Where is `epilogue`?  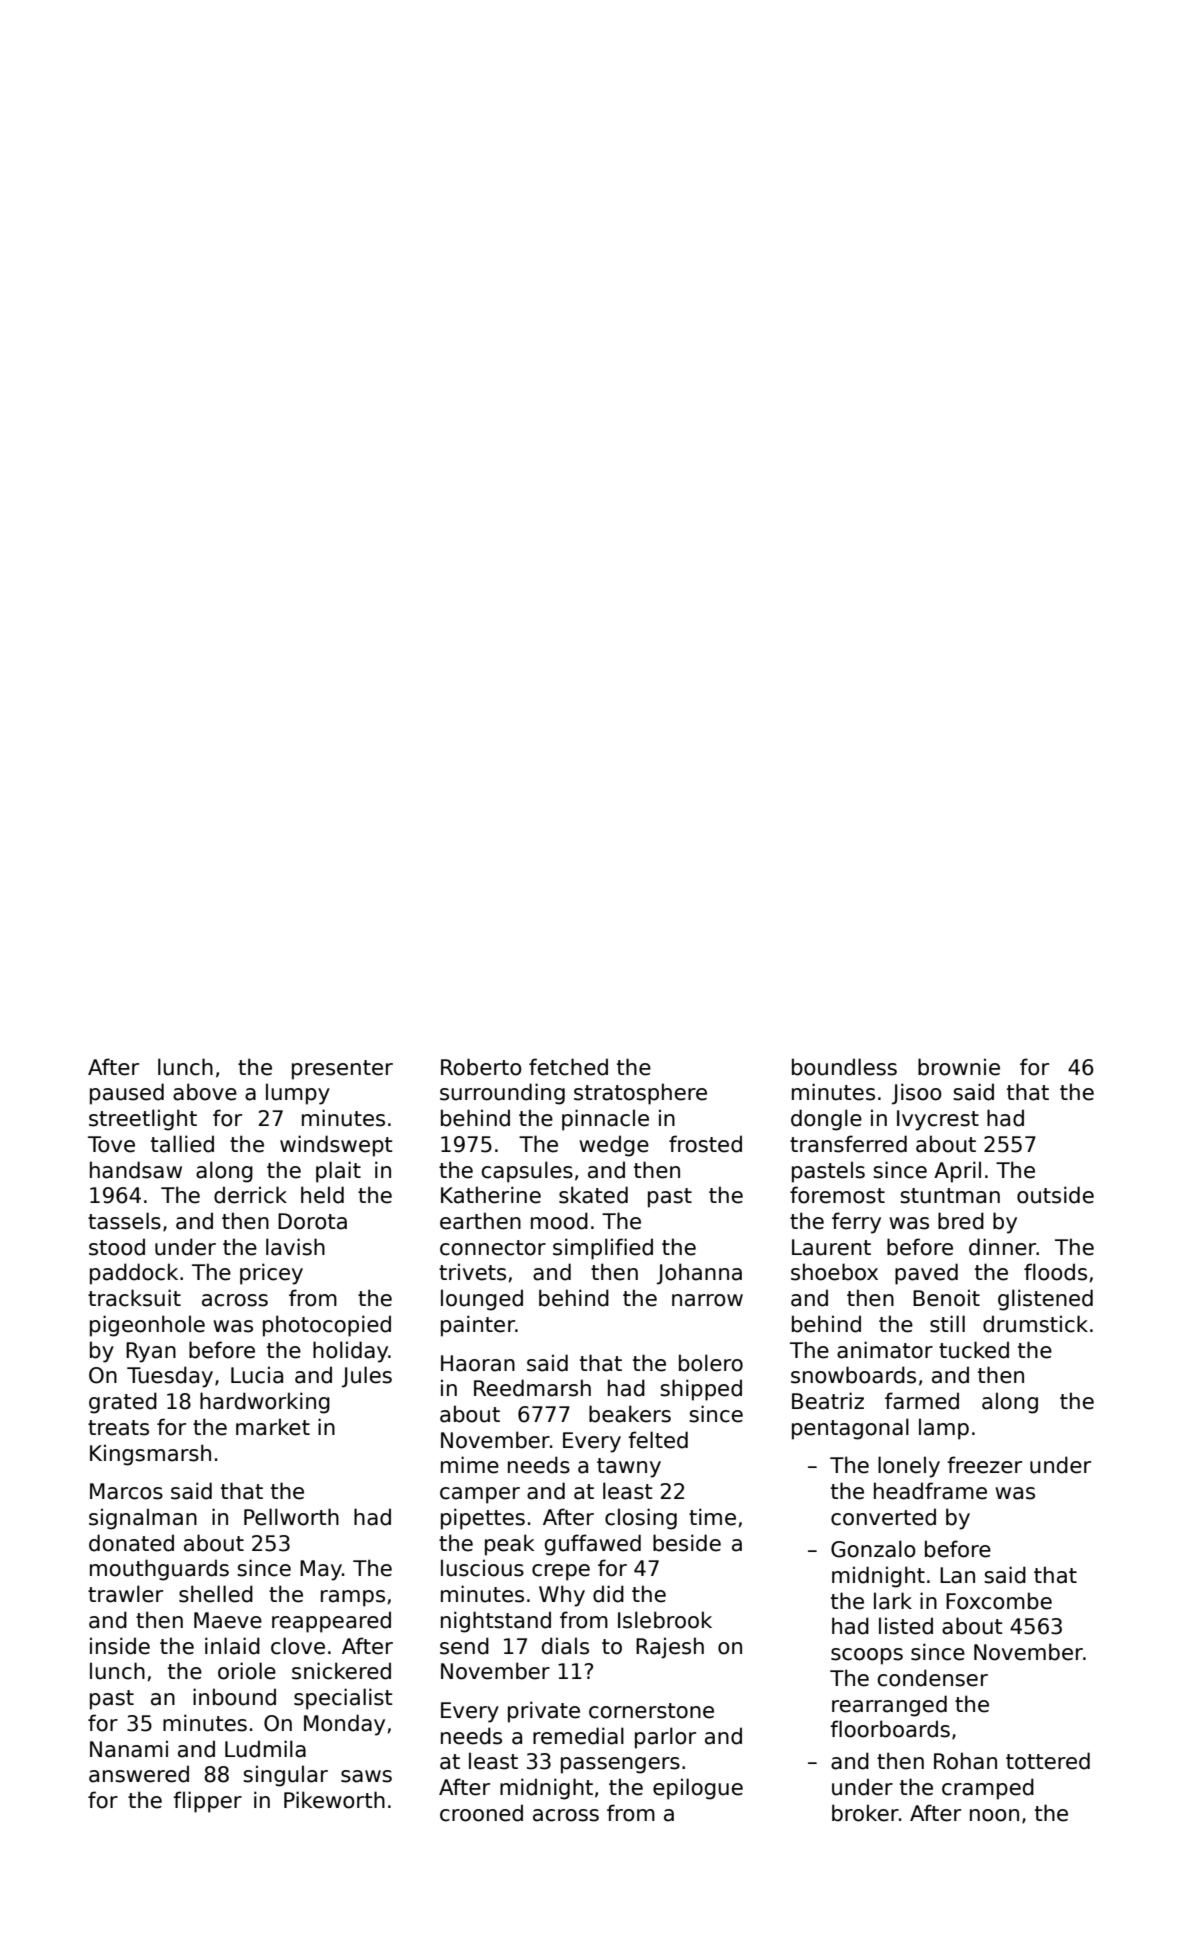
epilogue is located at coordinates (698, 1789).
